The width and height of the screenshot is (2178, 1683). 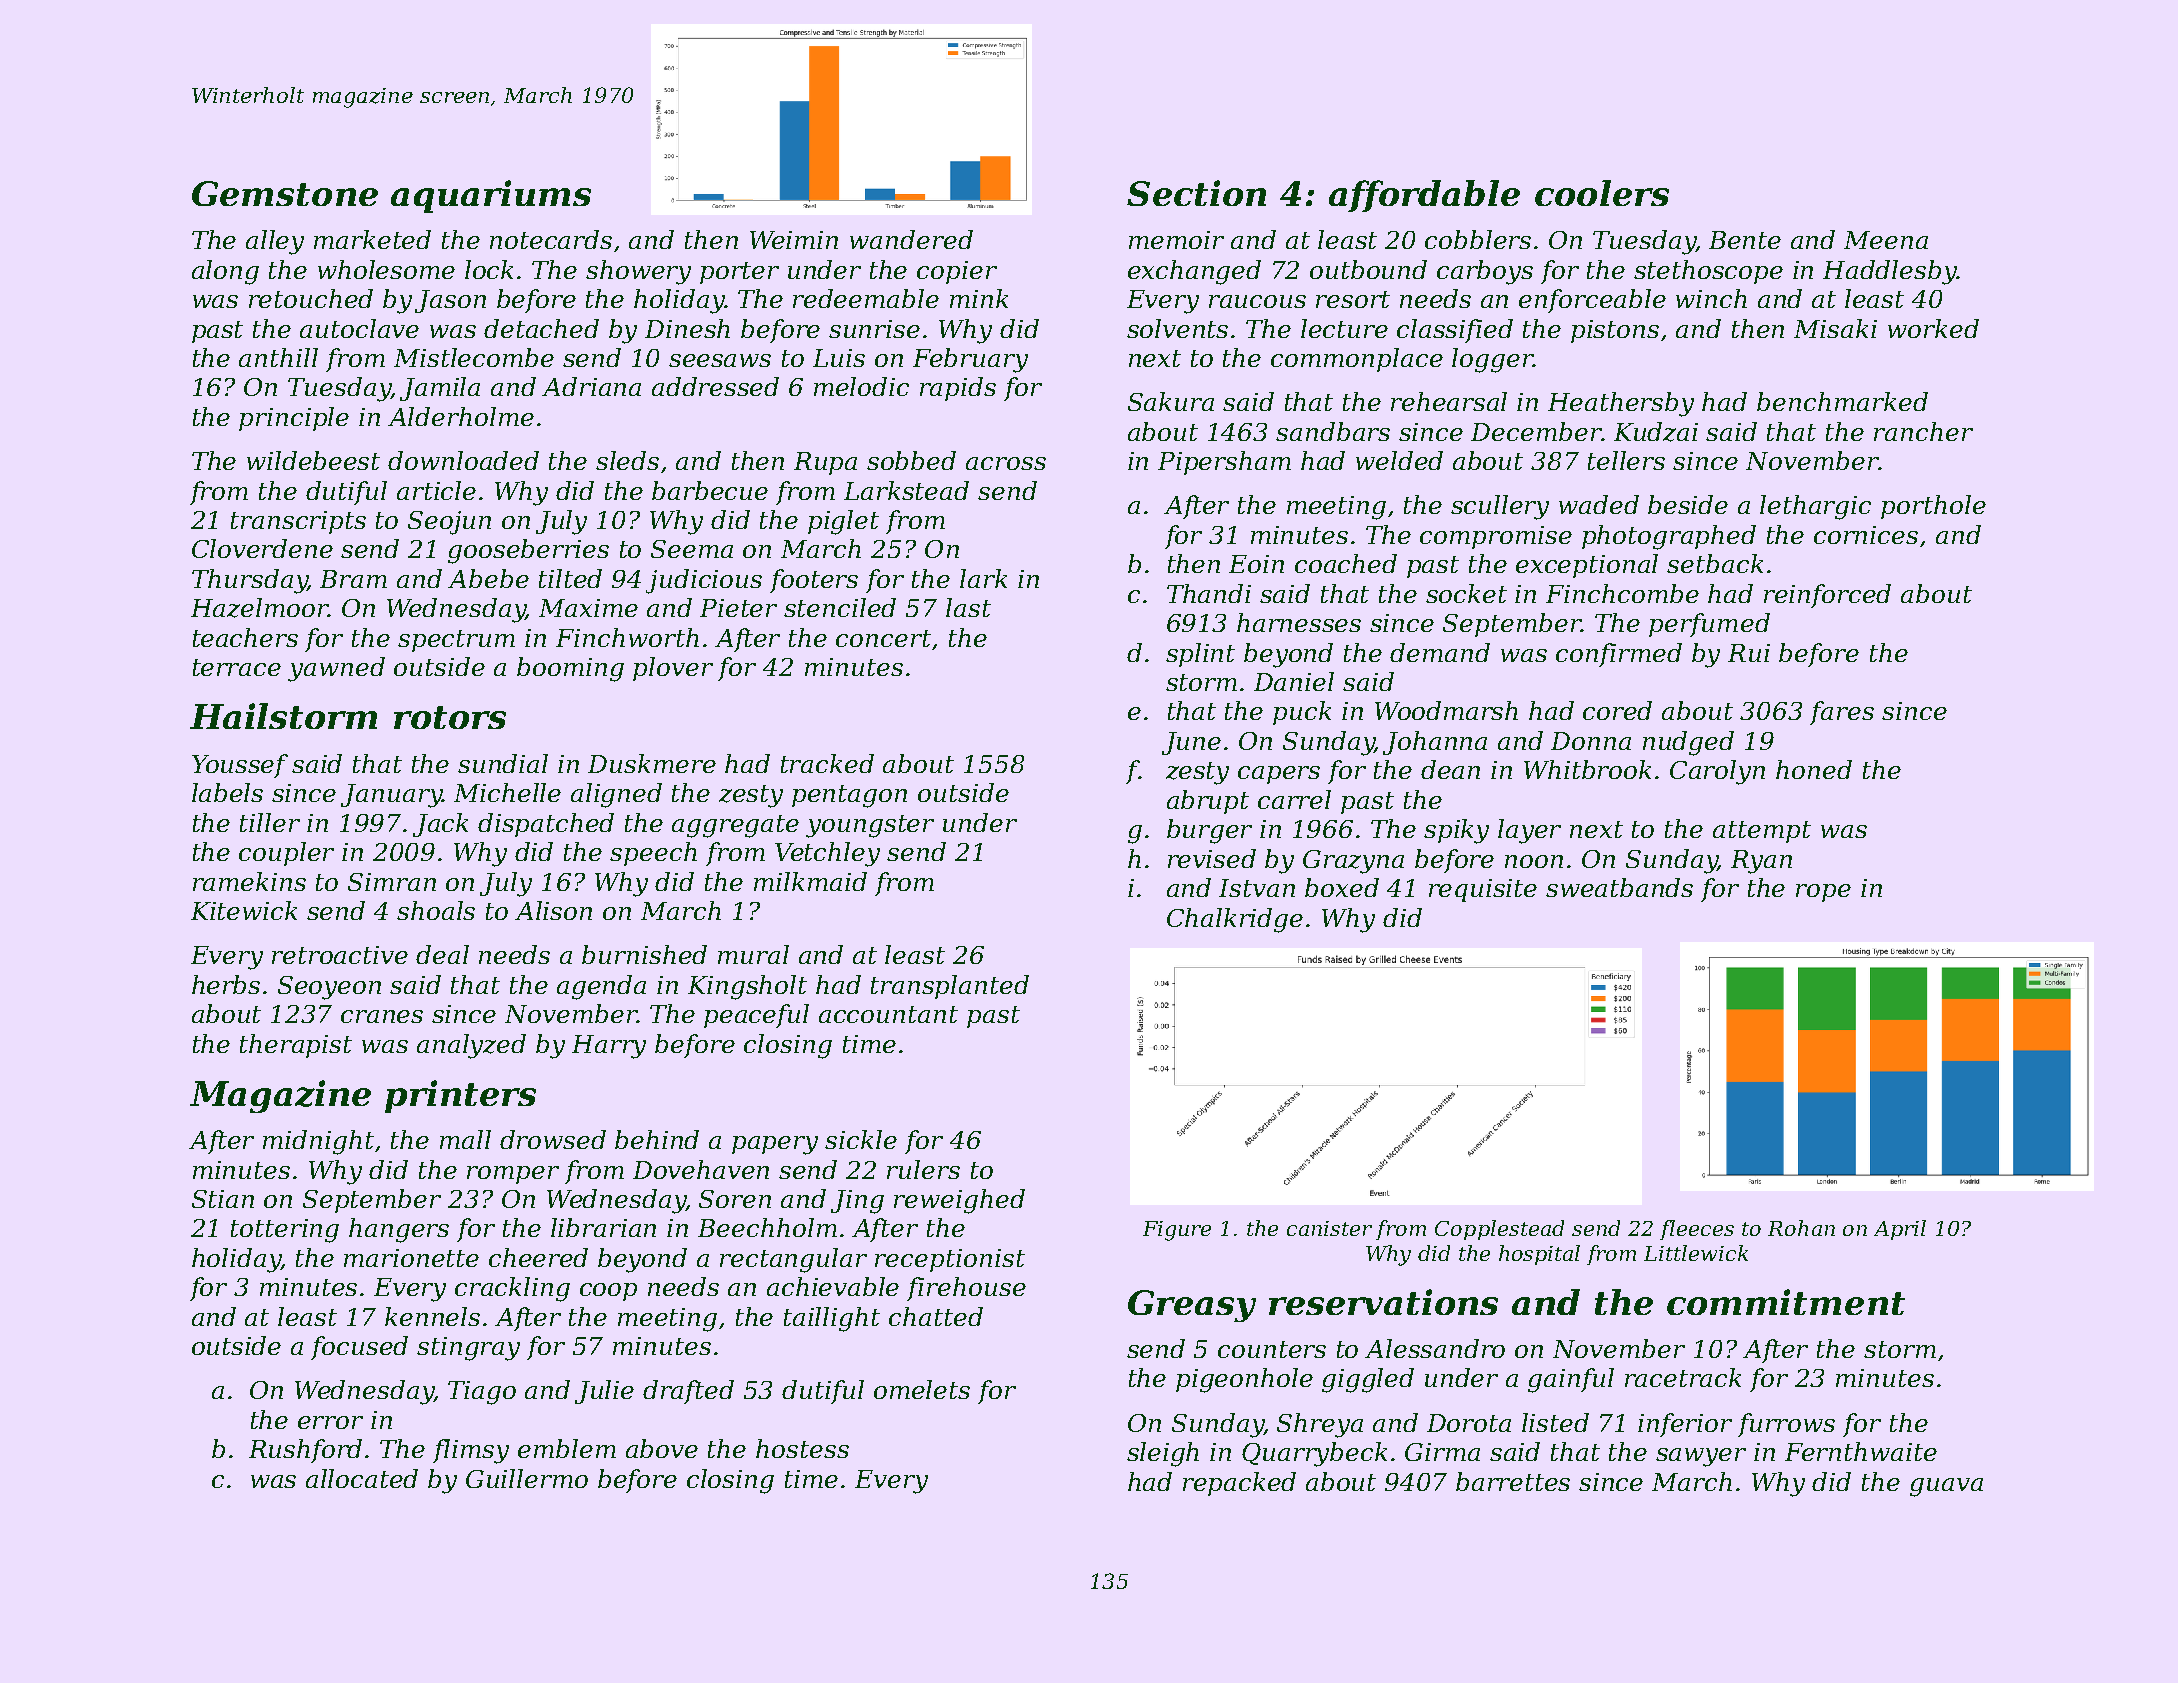 I want to click on rotors, so click(x=450, y=717).
